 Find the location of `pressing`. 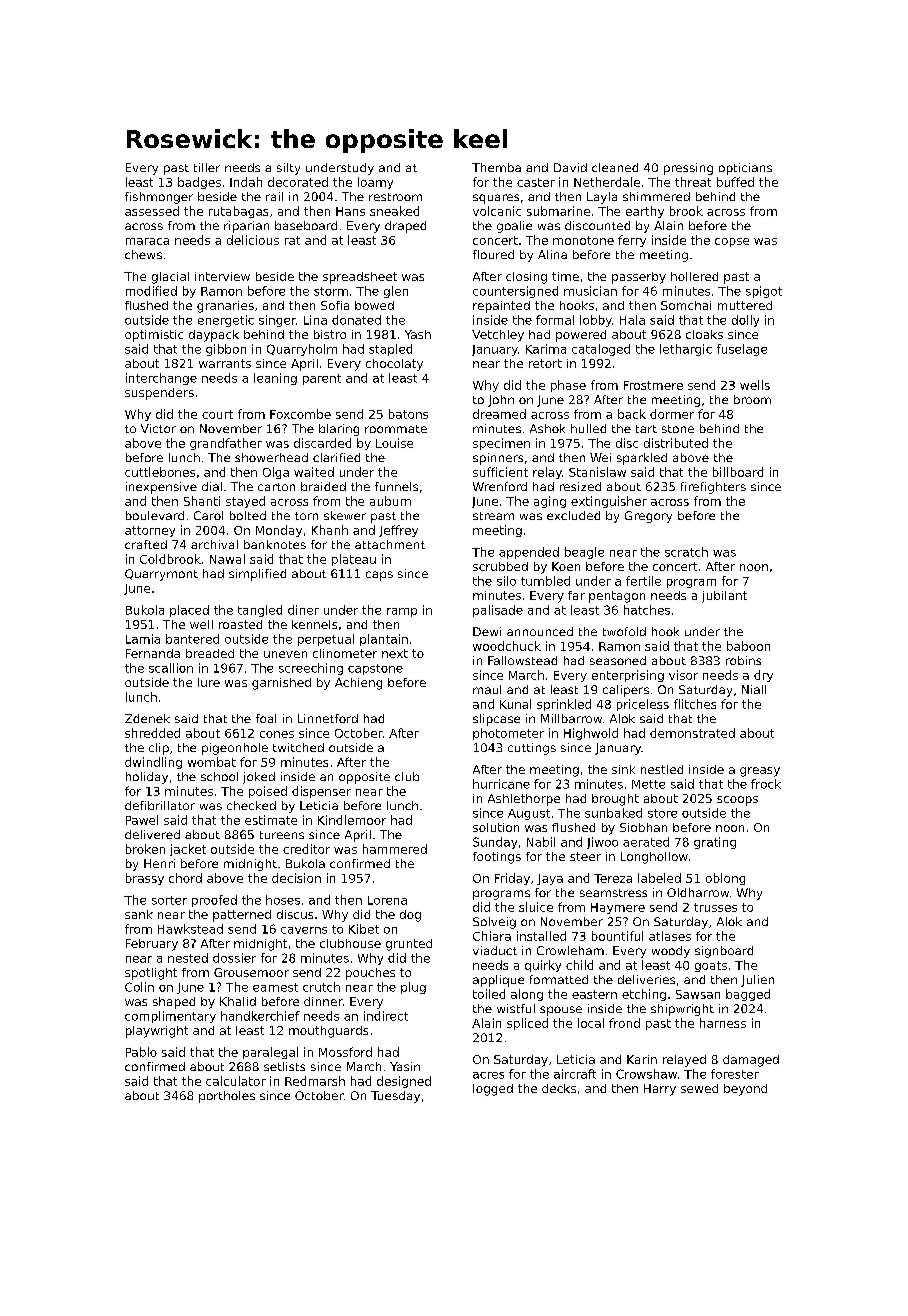

pressing is located at coordinates (688, 169).
